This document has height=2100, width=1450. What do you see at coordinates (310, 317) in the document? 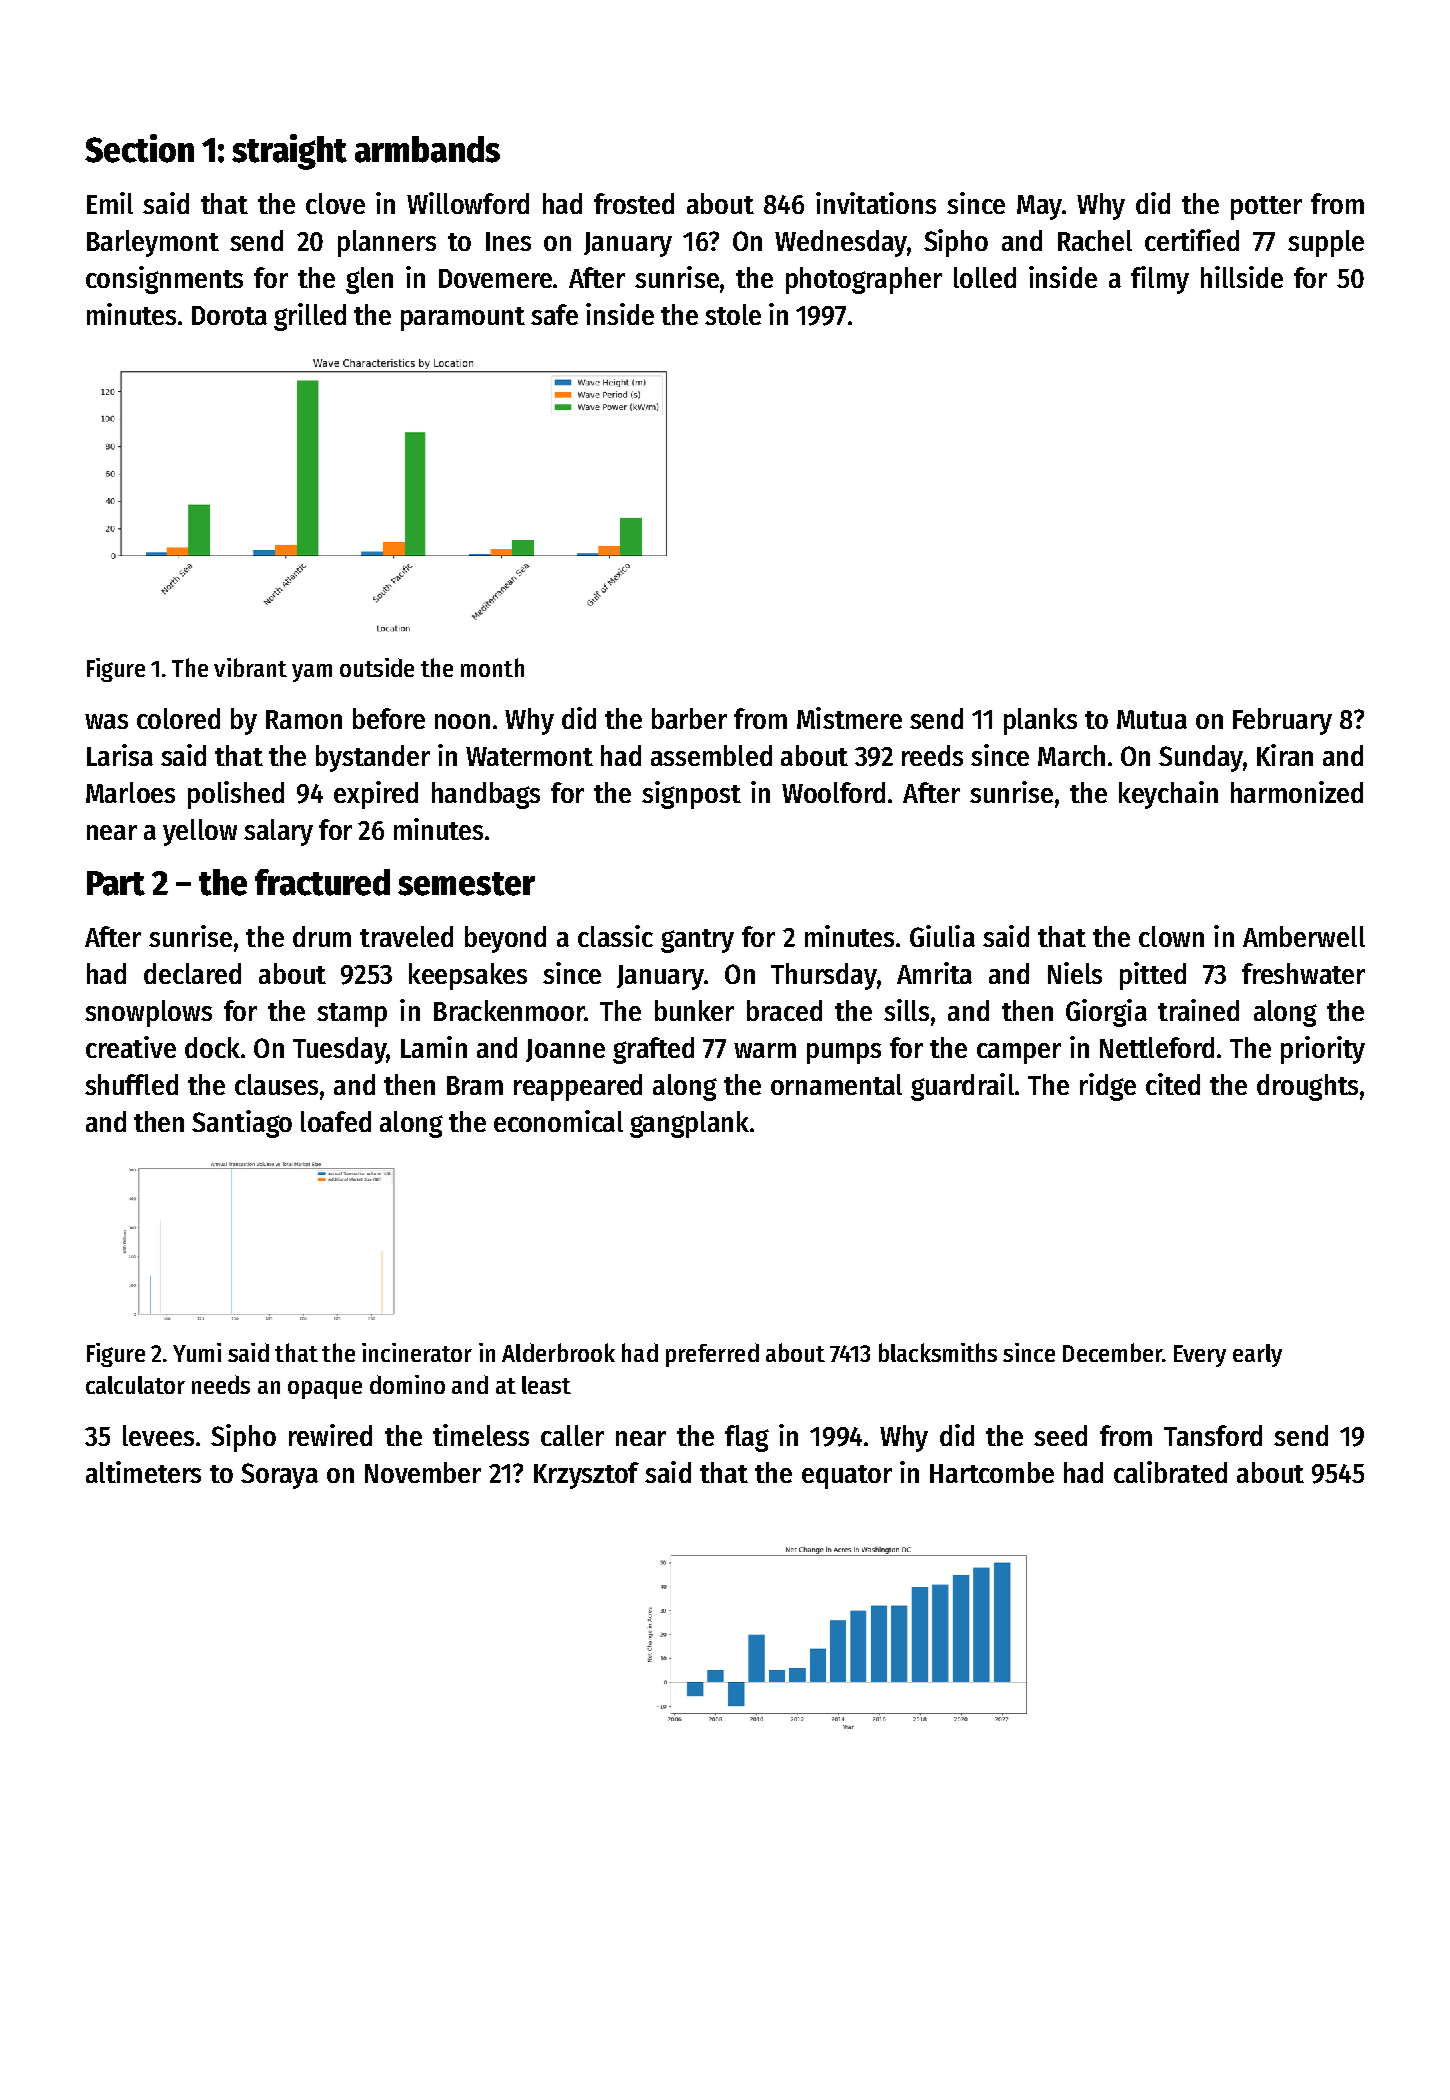
I see `grilled` at bounding box center [310, 317].
